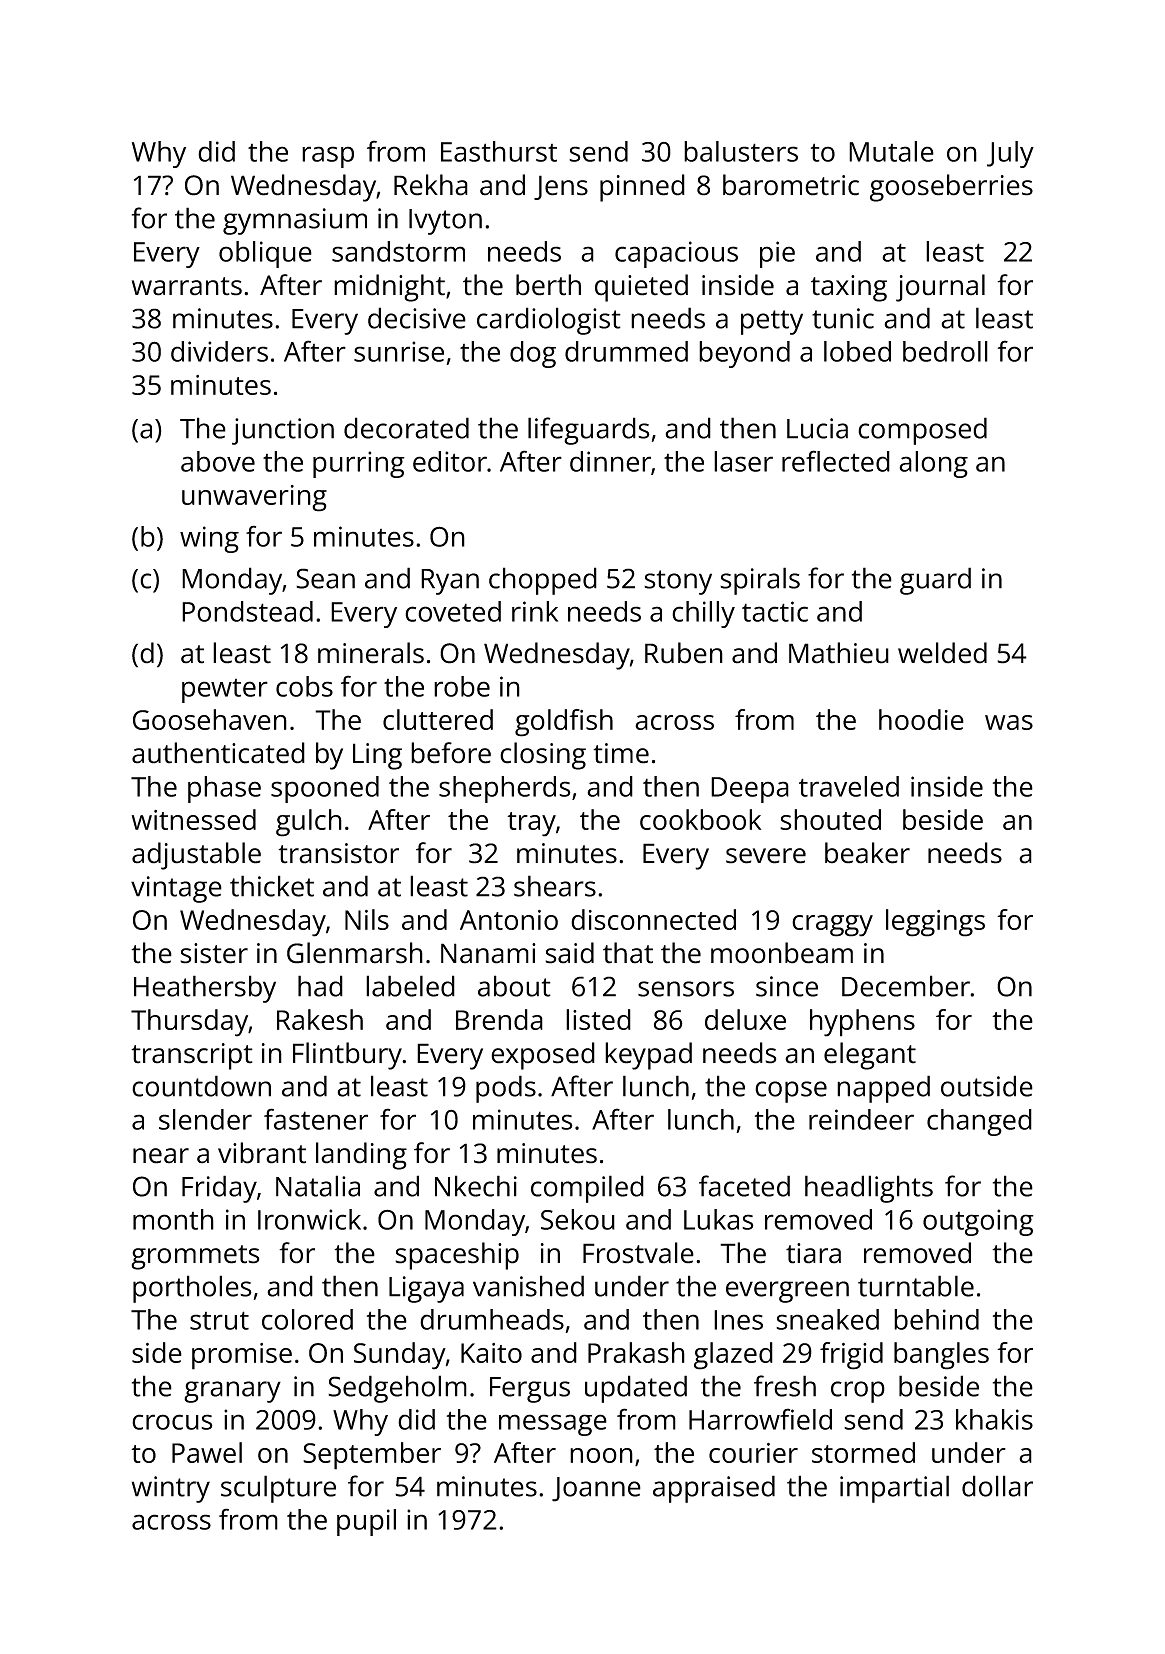 This screenshot has height=1654, width=1165. Describe the element at coordinates (232, 1392) in the screenshot. I see `granary` at that location.
